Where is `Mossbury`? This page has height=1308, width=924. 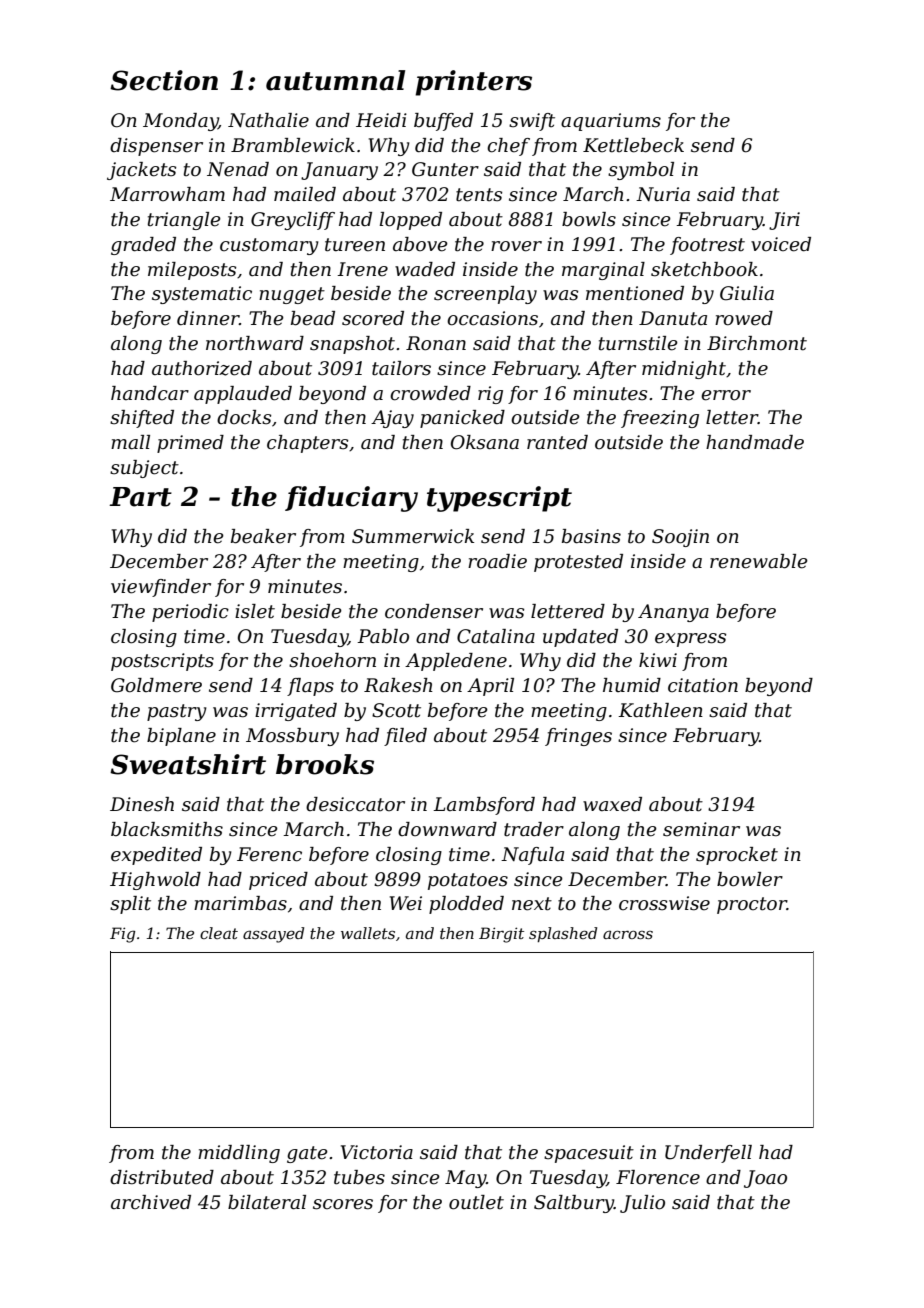
Mossbury is located at coordinates (292, 737).
